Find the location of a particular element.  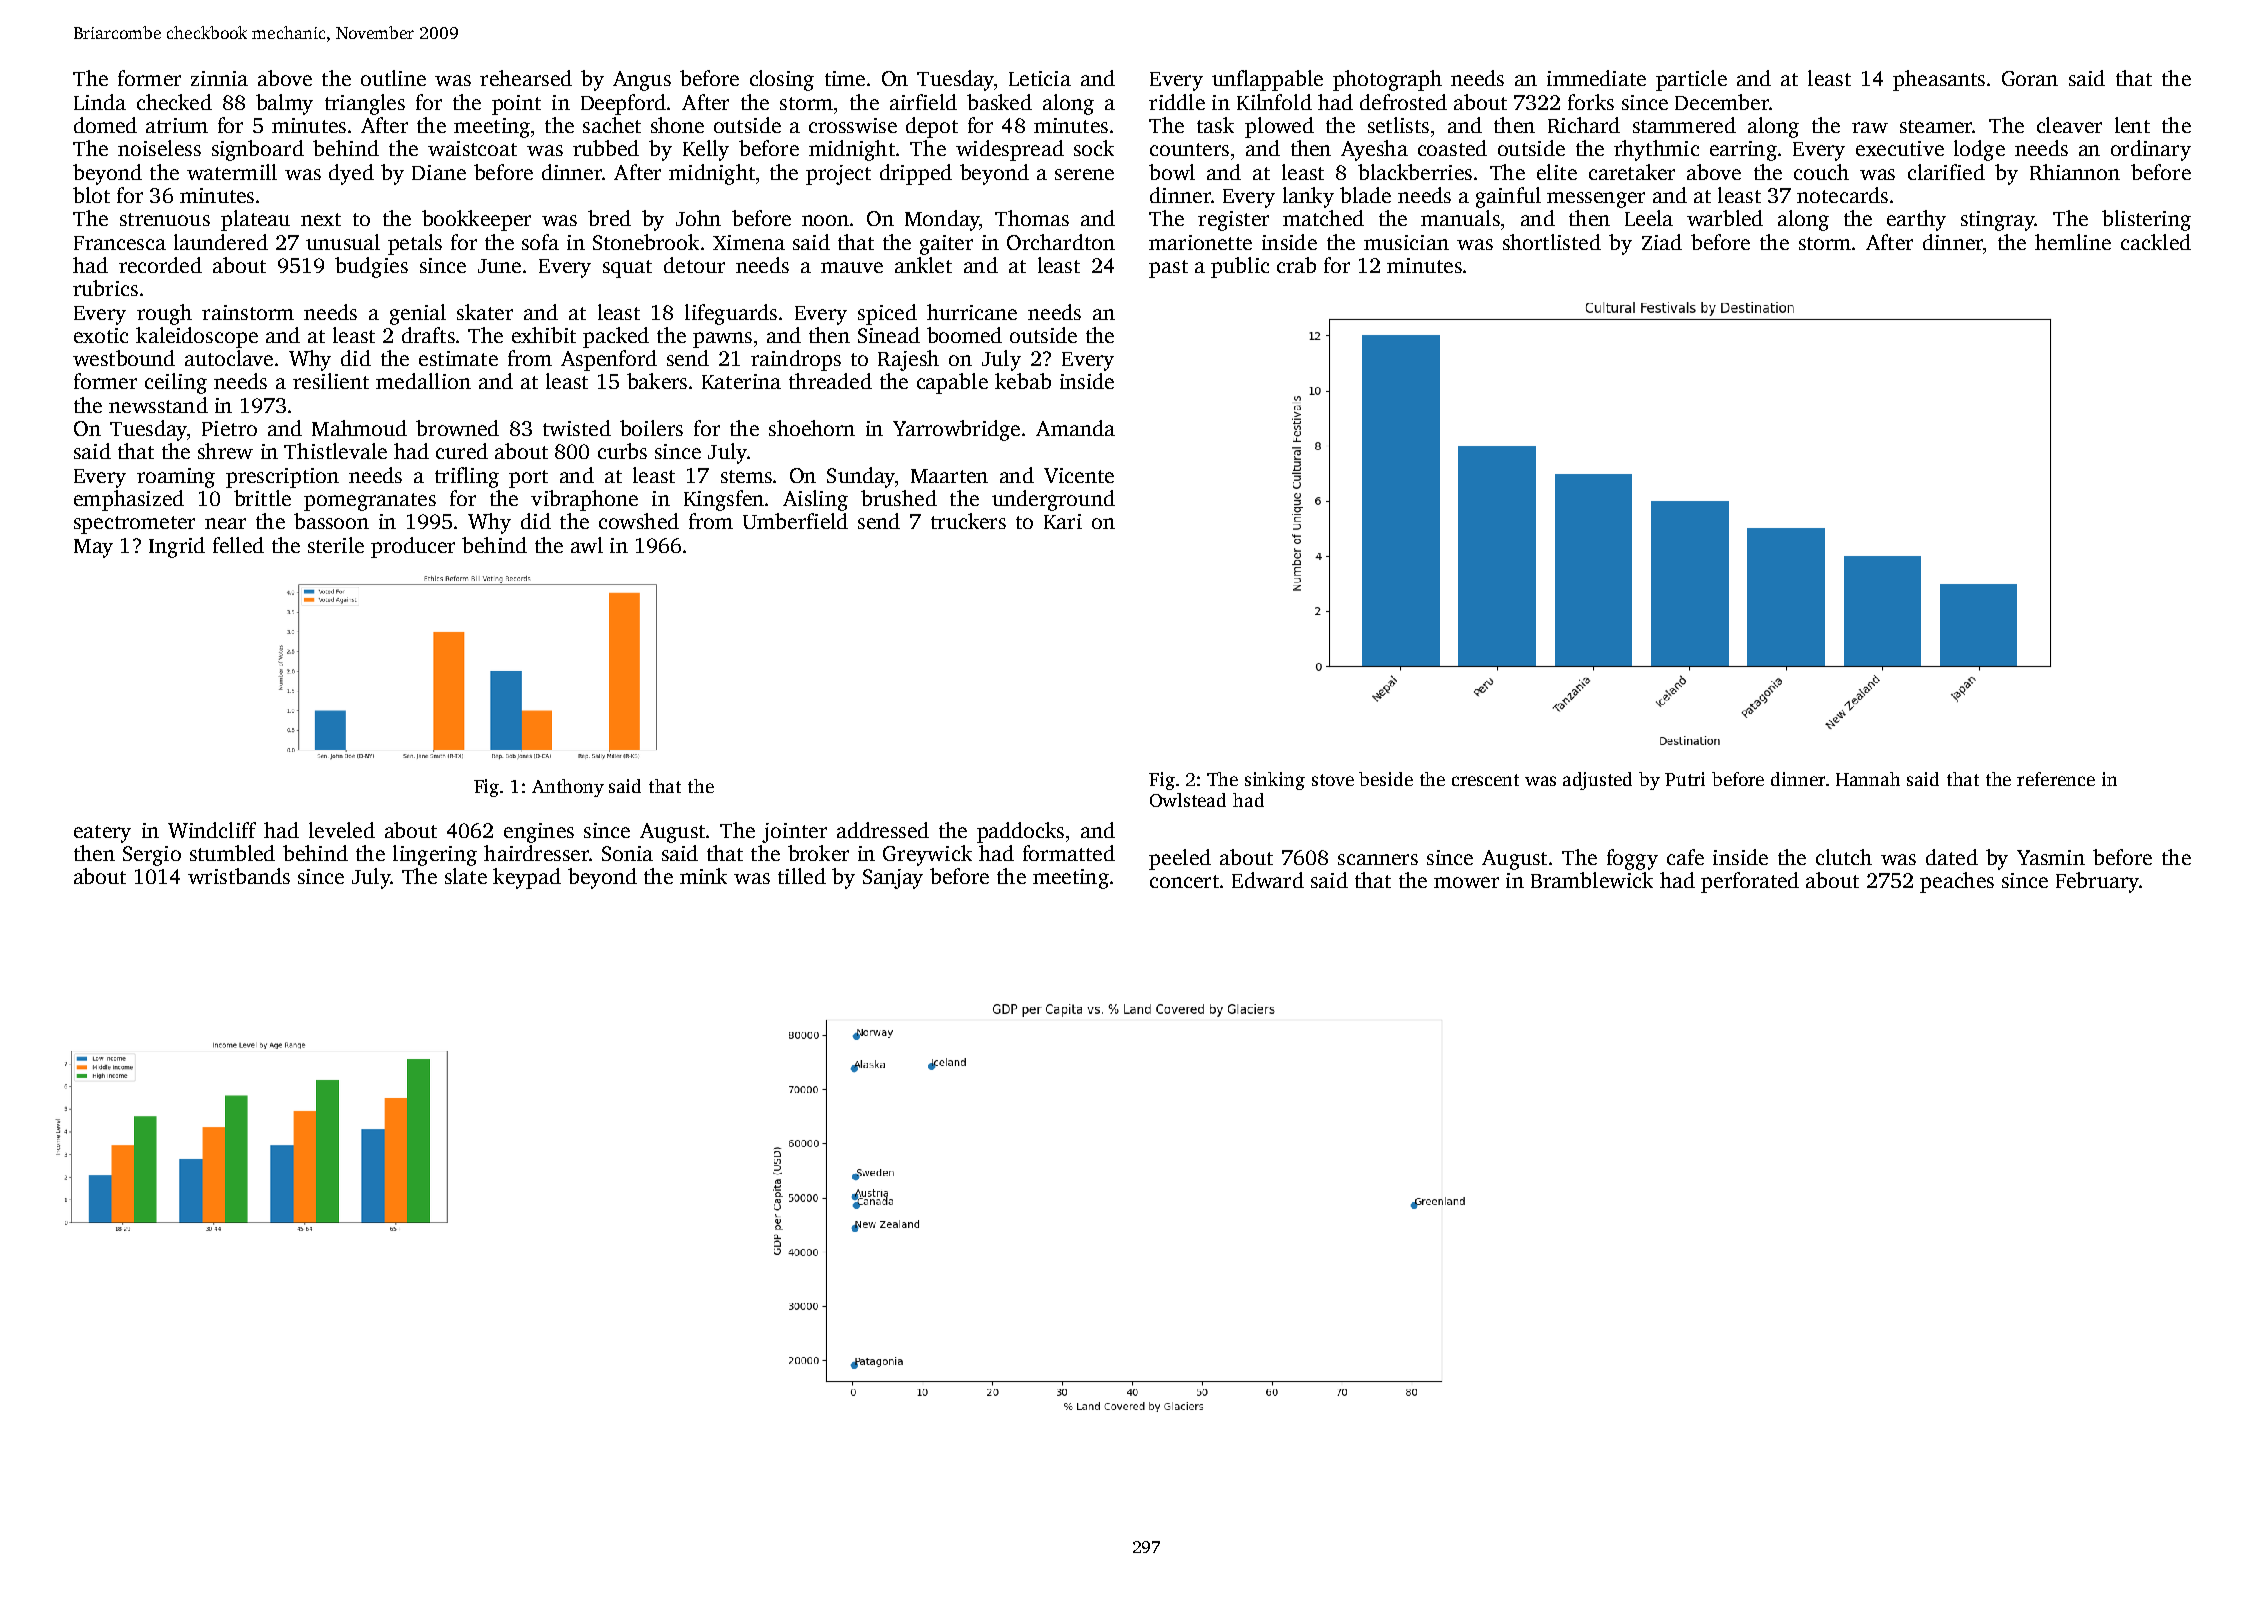

wristbands is located at coordinates (239, 876).
